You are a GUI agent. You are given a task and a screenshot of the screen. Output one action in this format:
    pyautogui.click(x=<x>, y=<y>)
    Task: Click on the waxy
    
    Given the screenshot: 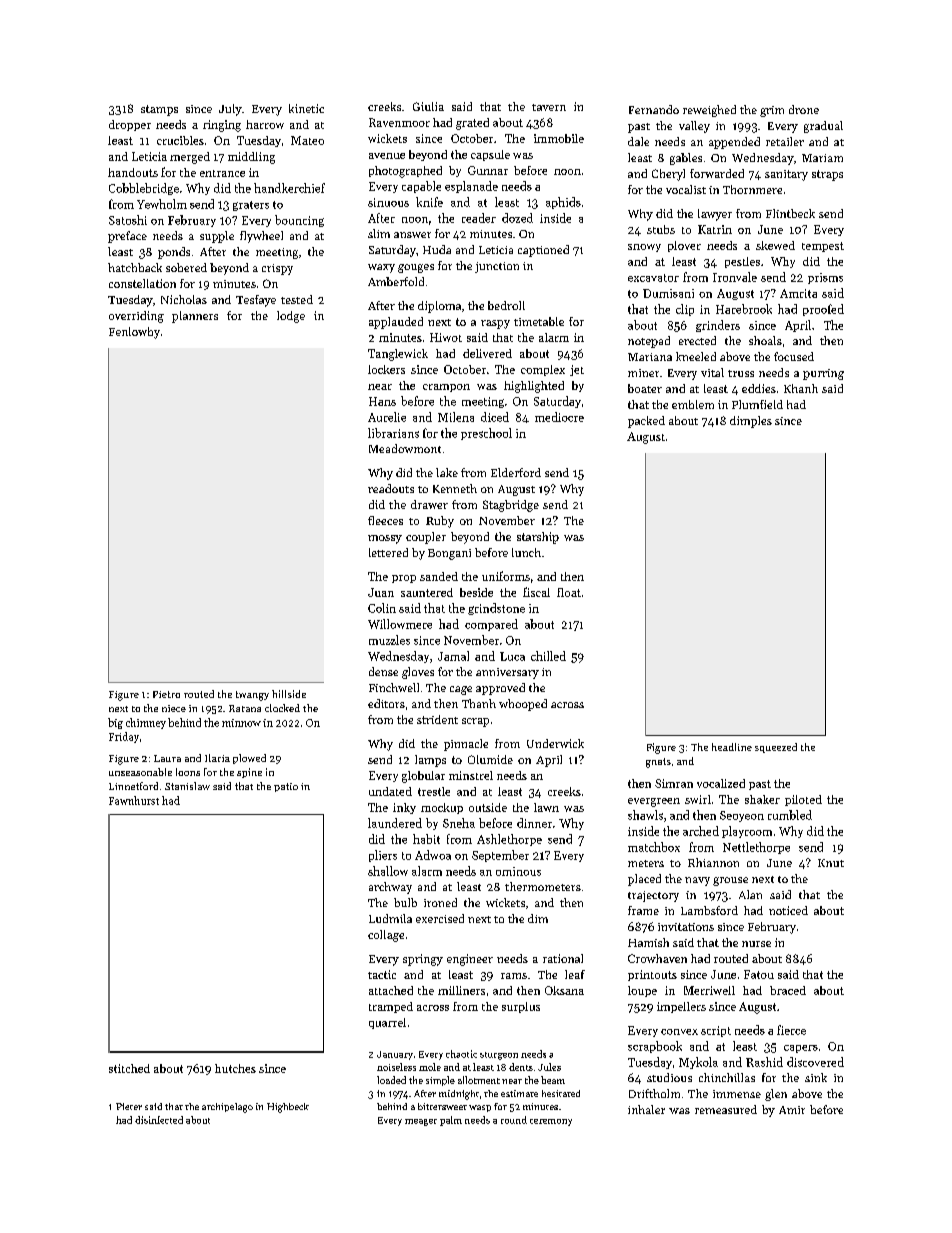 What is the action you would take?
    pyautogui.click(x=381, y=268)
